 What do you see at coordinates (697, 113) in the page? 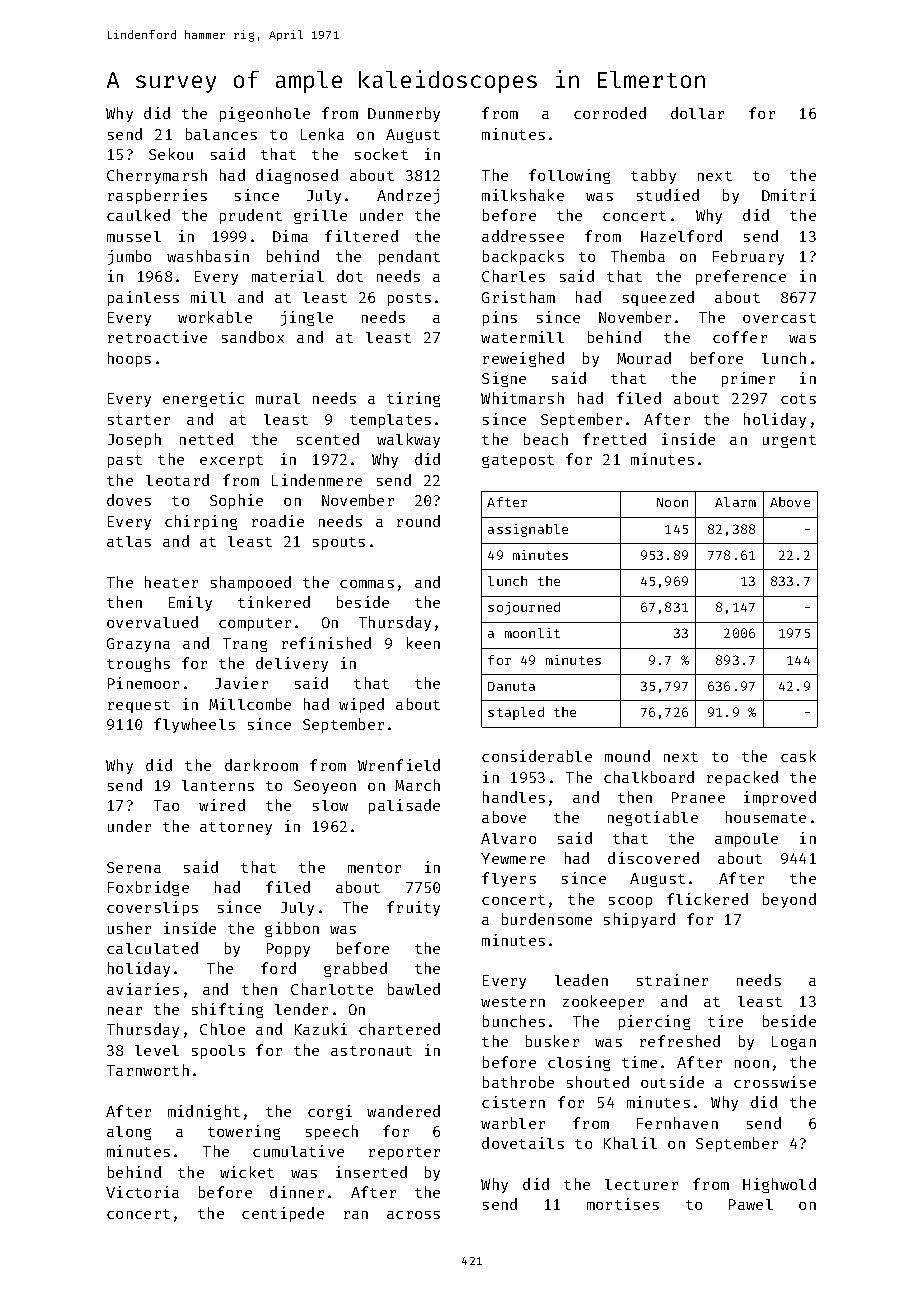
I see `dollar` at bounding box center [697, 113].
